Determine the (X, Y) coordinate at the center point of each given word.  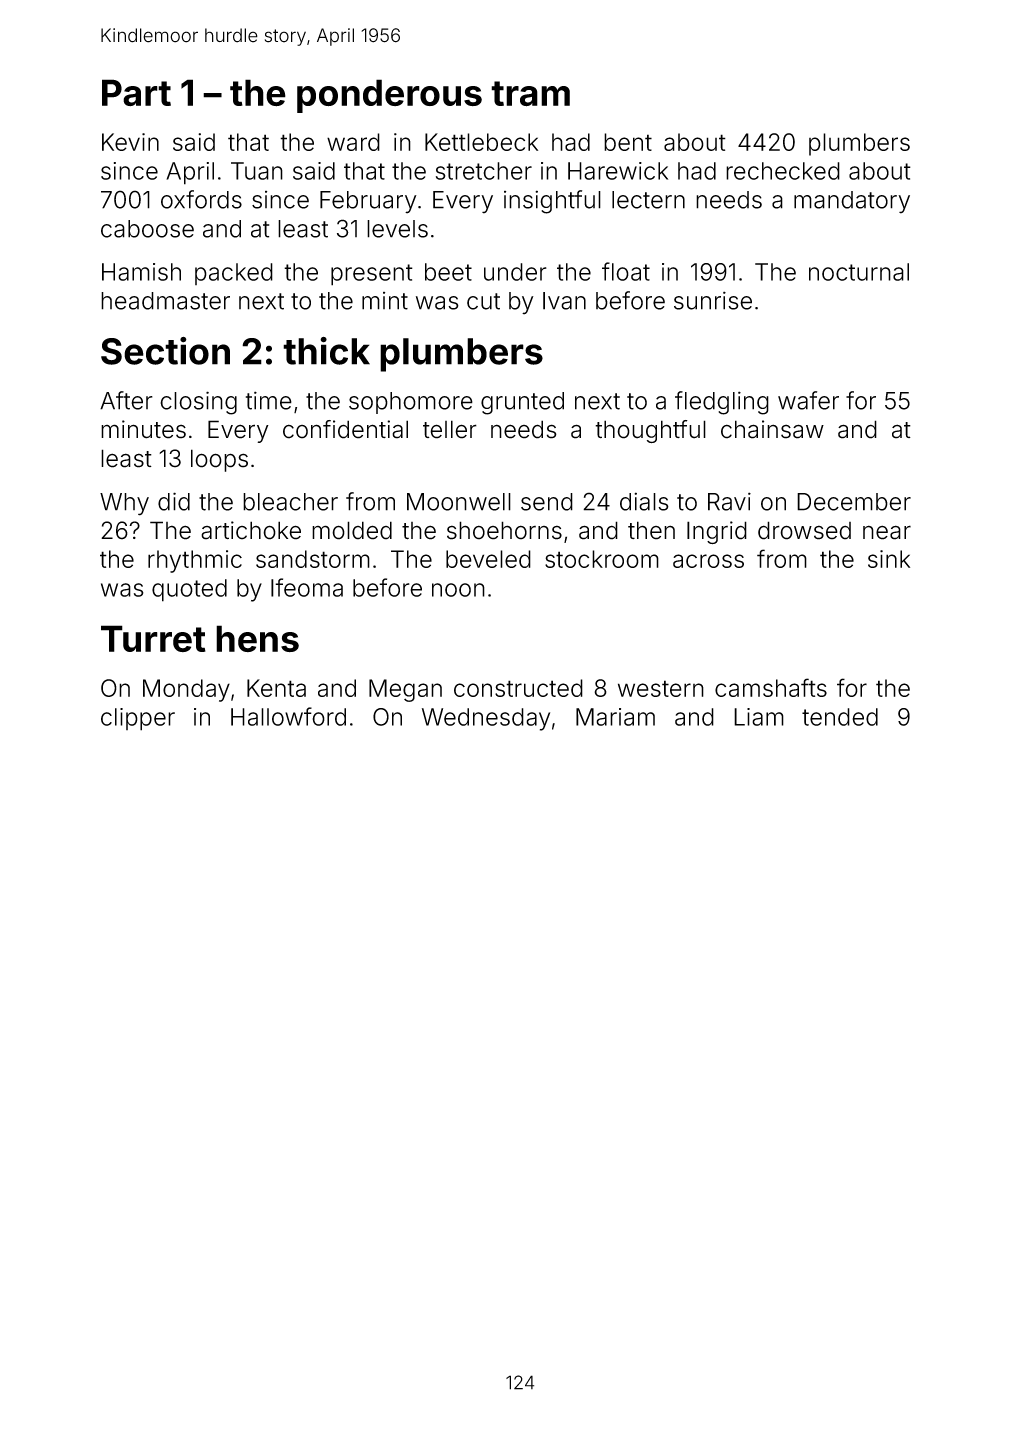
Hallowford (288, 716)
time (269, 400)
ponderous (389, 96)
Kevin (130, 142)
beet (448, 272)
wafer (808, 400)
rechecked (783, 171)
